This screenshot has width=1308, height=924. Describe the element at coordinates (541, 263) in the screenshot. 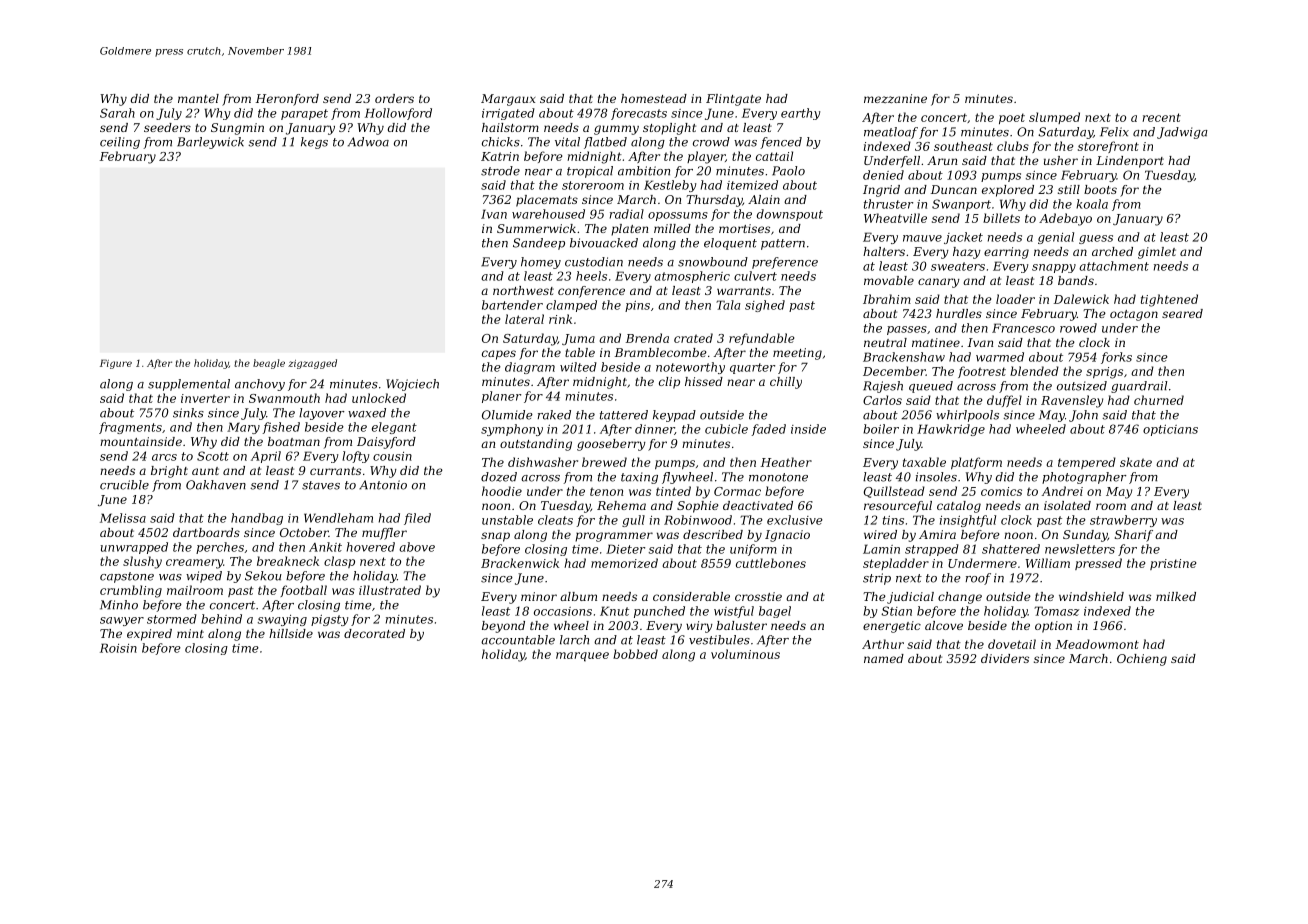

I see `homey` at that location.
